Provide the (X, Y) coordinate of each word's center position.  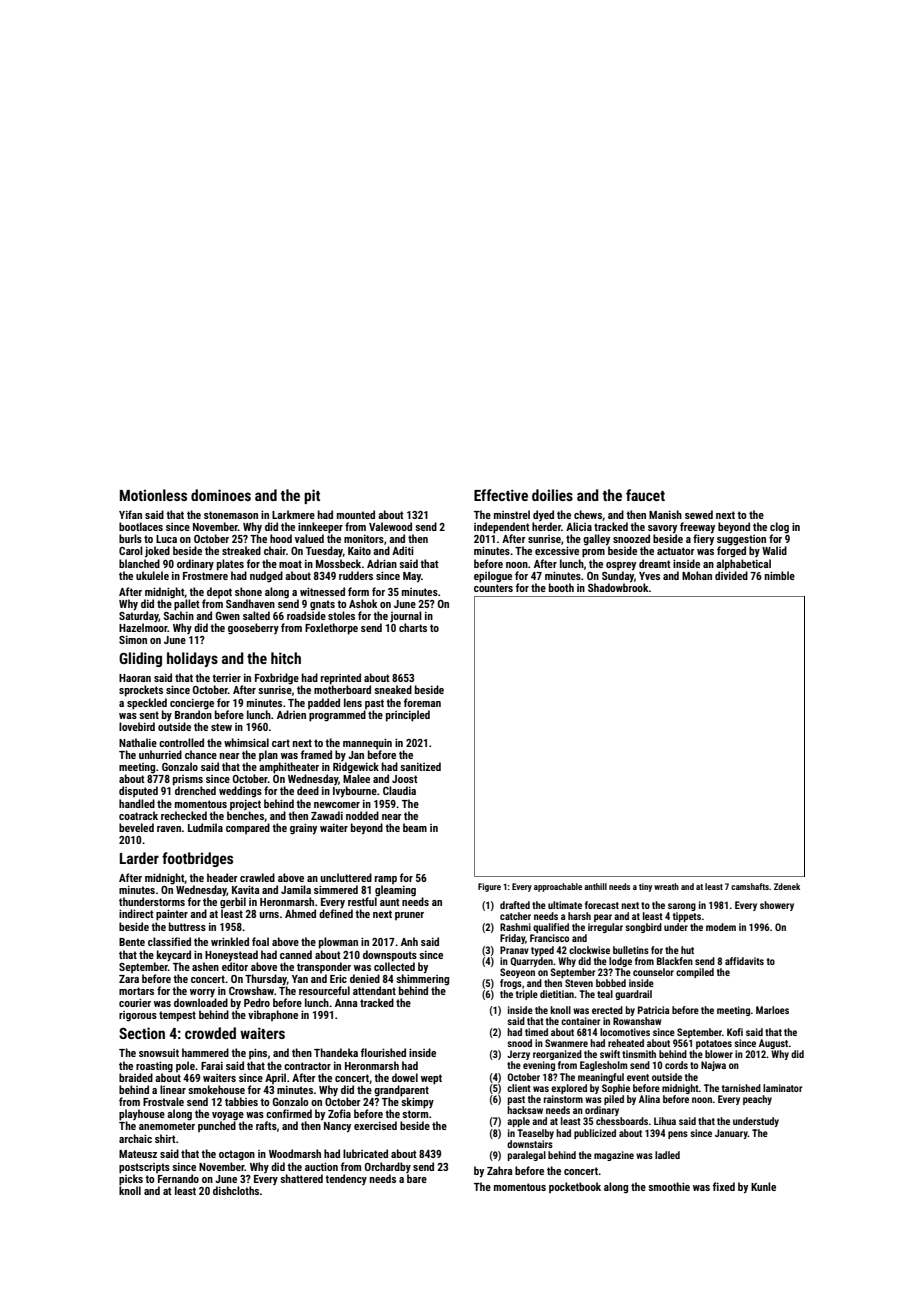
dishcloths (236, 1190)
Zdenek (787, 886)
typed (542, 951)
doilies (552, 495)
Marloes (772, 1010)
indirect (136, 913)
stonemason (231, 515)
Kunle (763, 1186)
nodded (362, 815)
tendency (346, 1179)
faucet (645, 495)
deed (308, 790)
